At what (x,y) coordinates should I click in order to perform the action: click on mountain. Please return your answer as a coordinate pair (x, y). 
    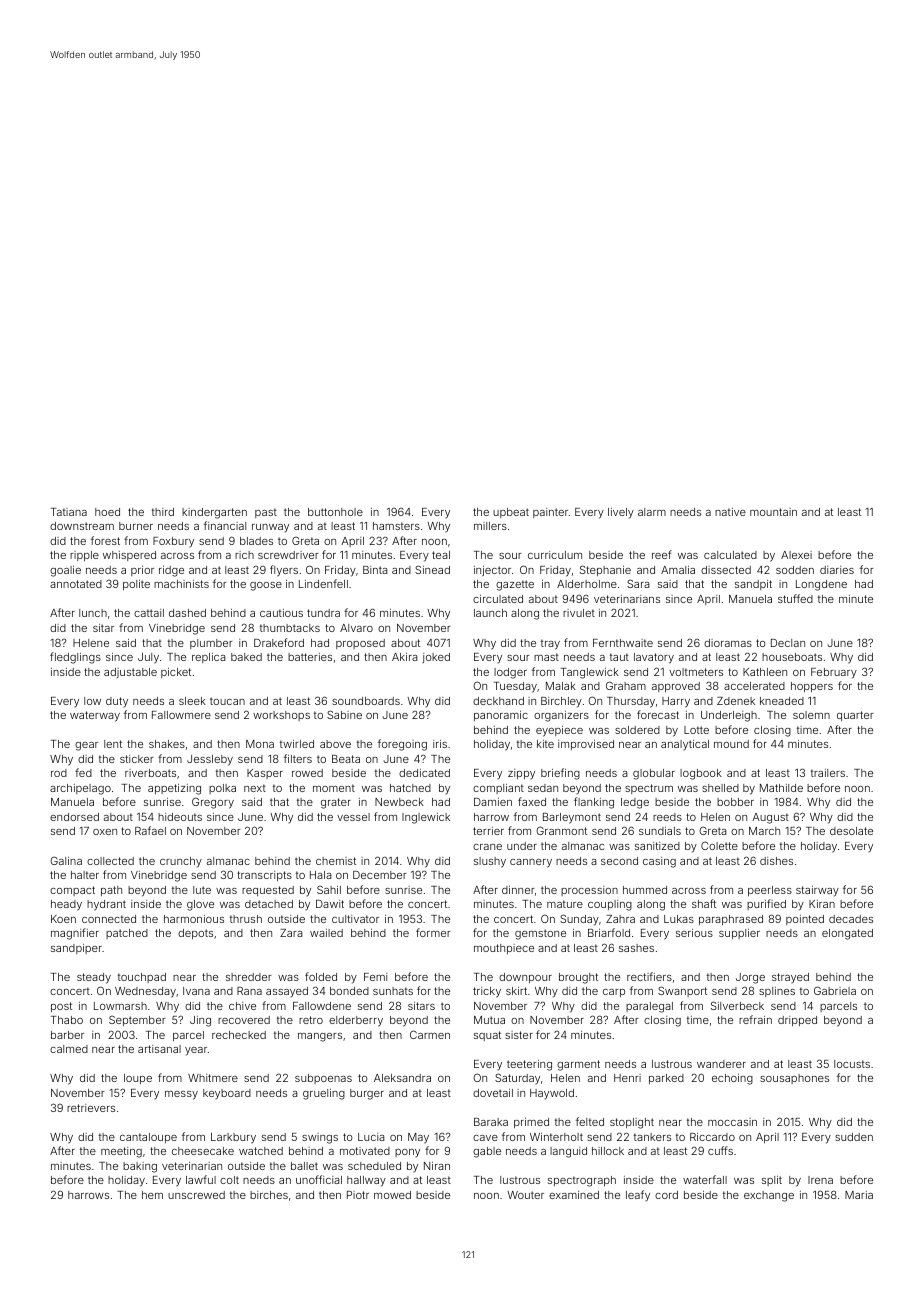
    Looking at the image, I should click on (773, 512).
